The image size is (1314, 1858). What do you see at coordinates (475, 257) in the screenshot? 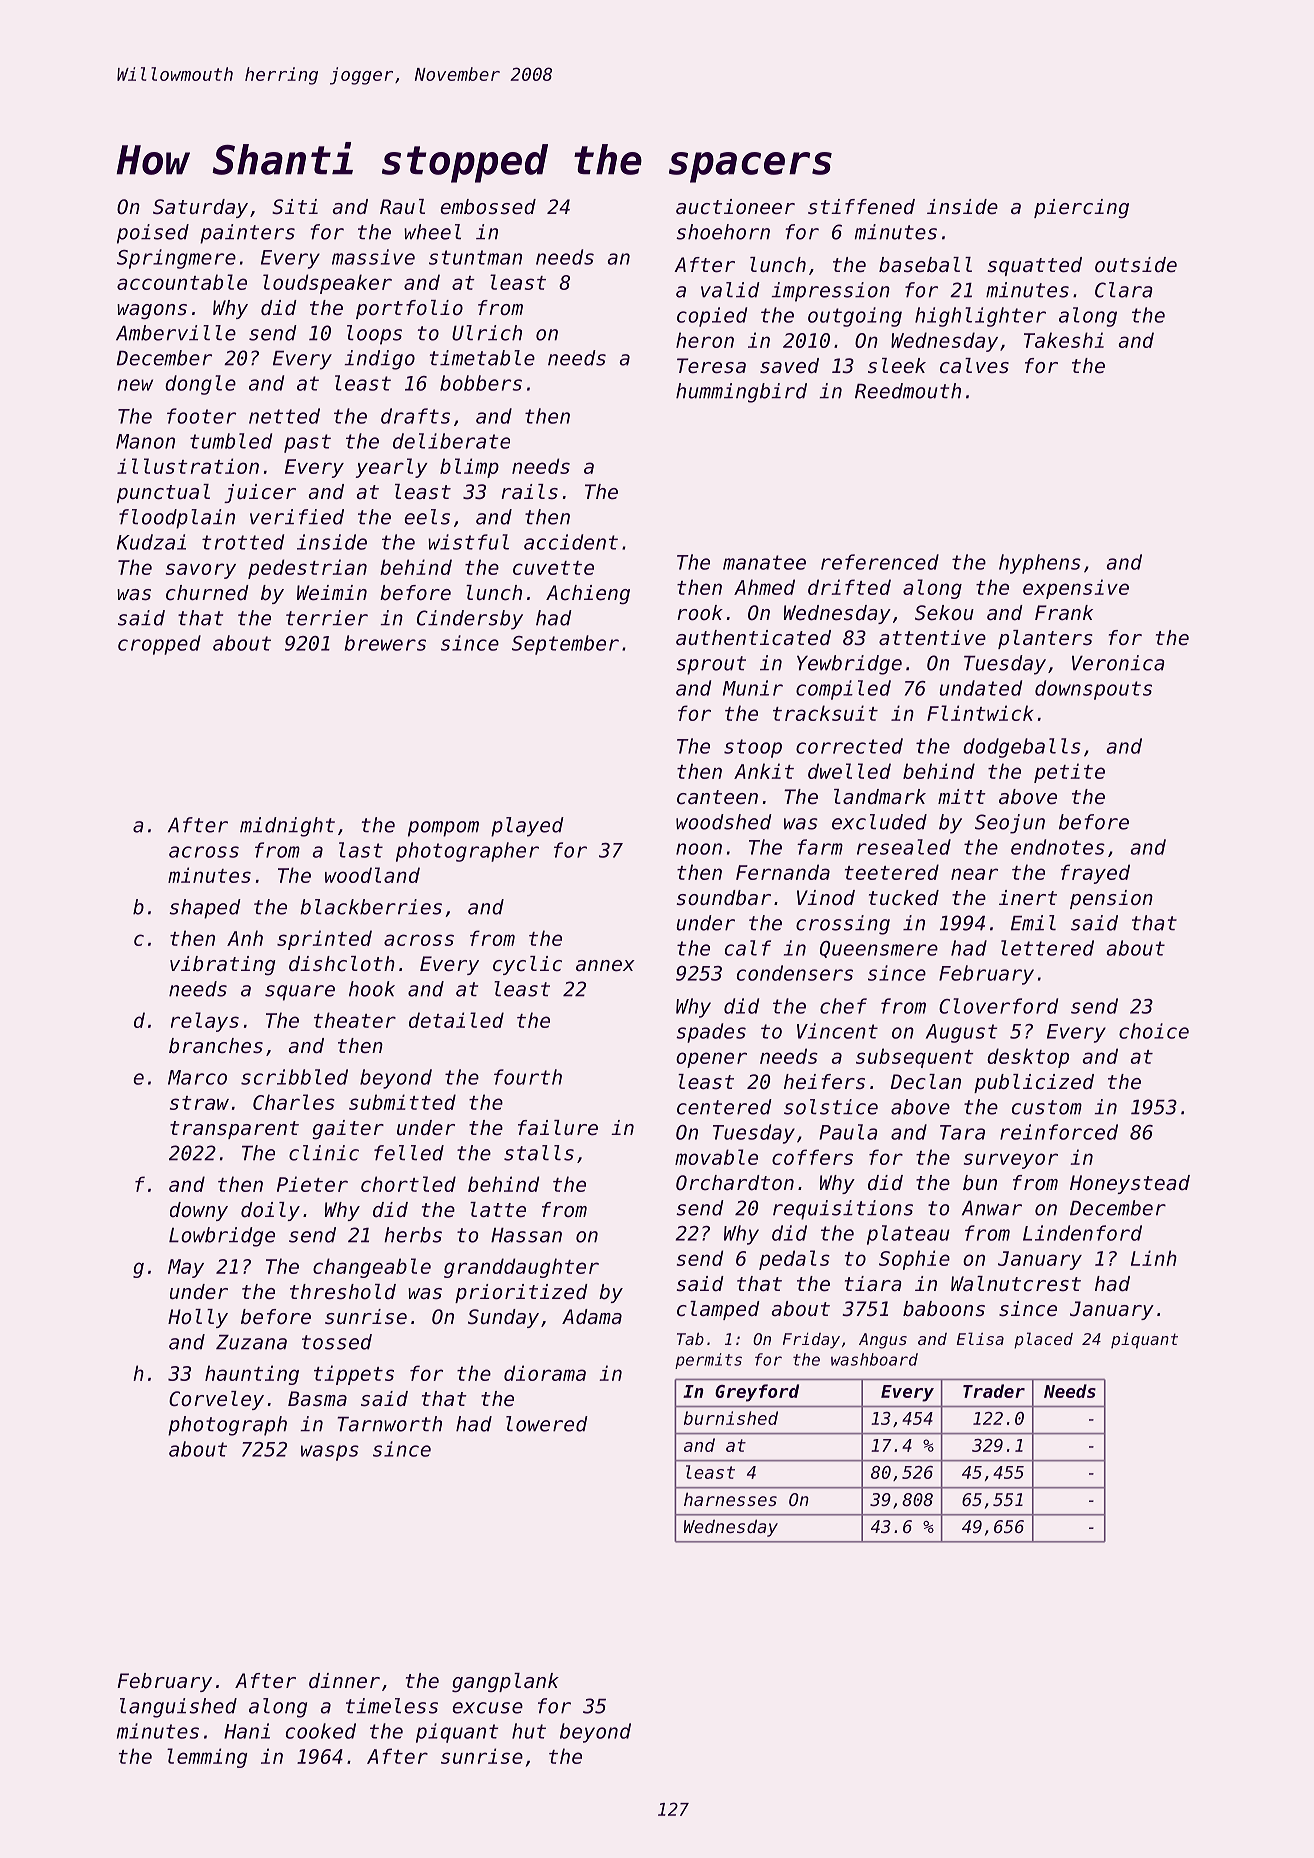
I see `stuntman` at bounding box center [475, 257].
